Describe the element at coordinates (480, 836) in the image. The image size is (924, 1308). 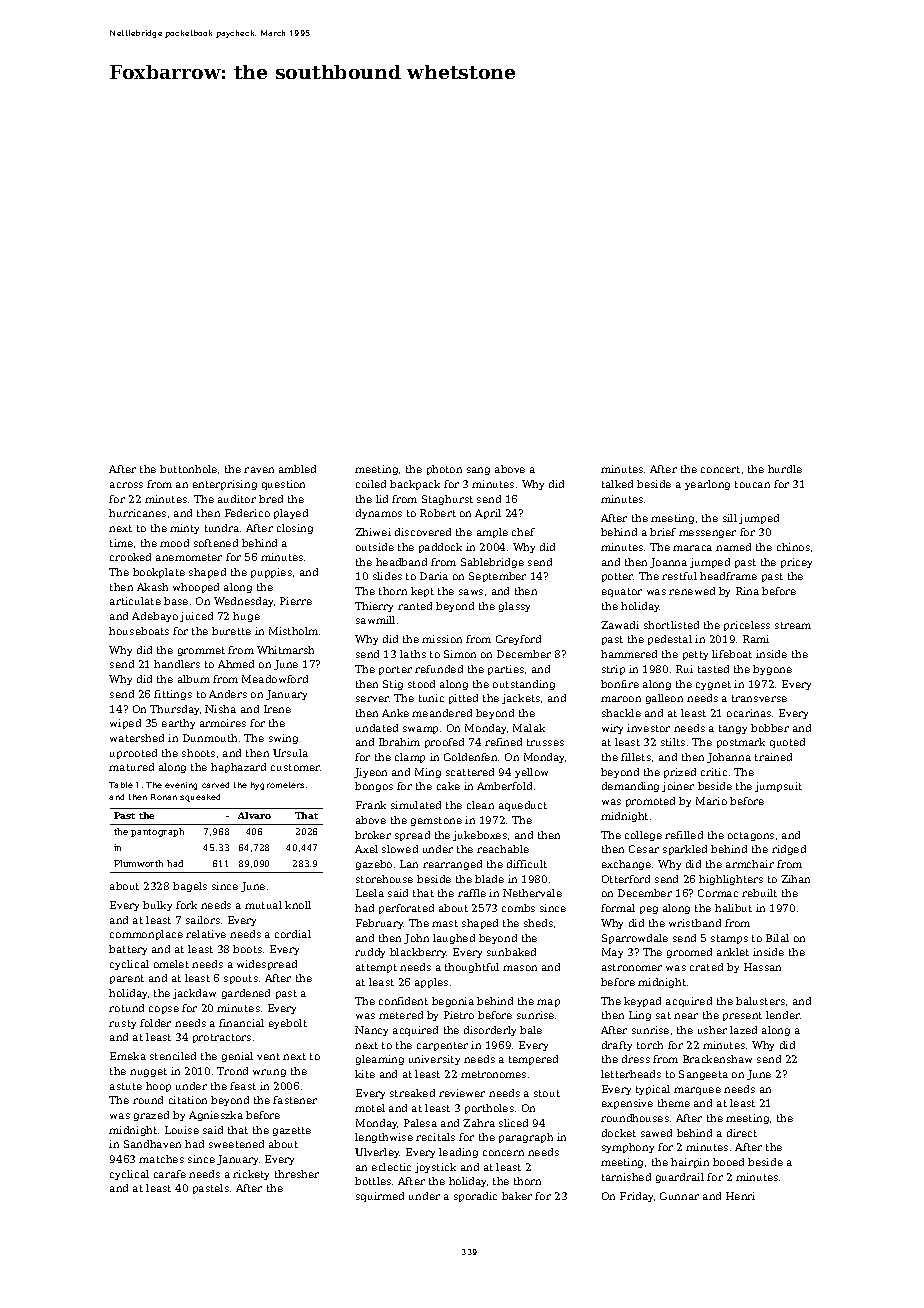
I see `jukeboxes` at that location.
